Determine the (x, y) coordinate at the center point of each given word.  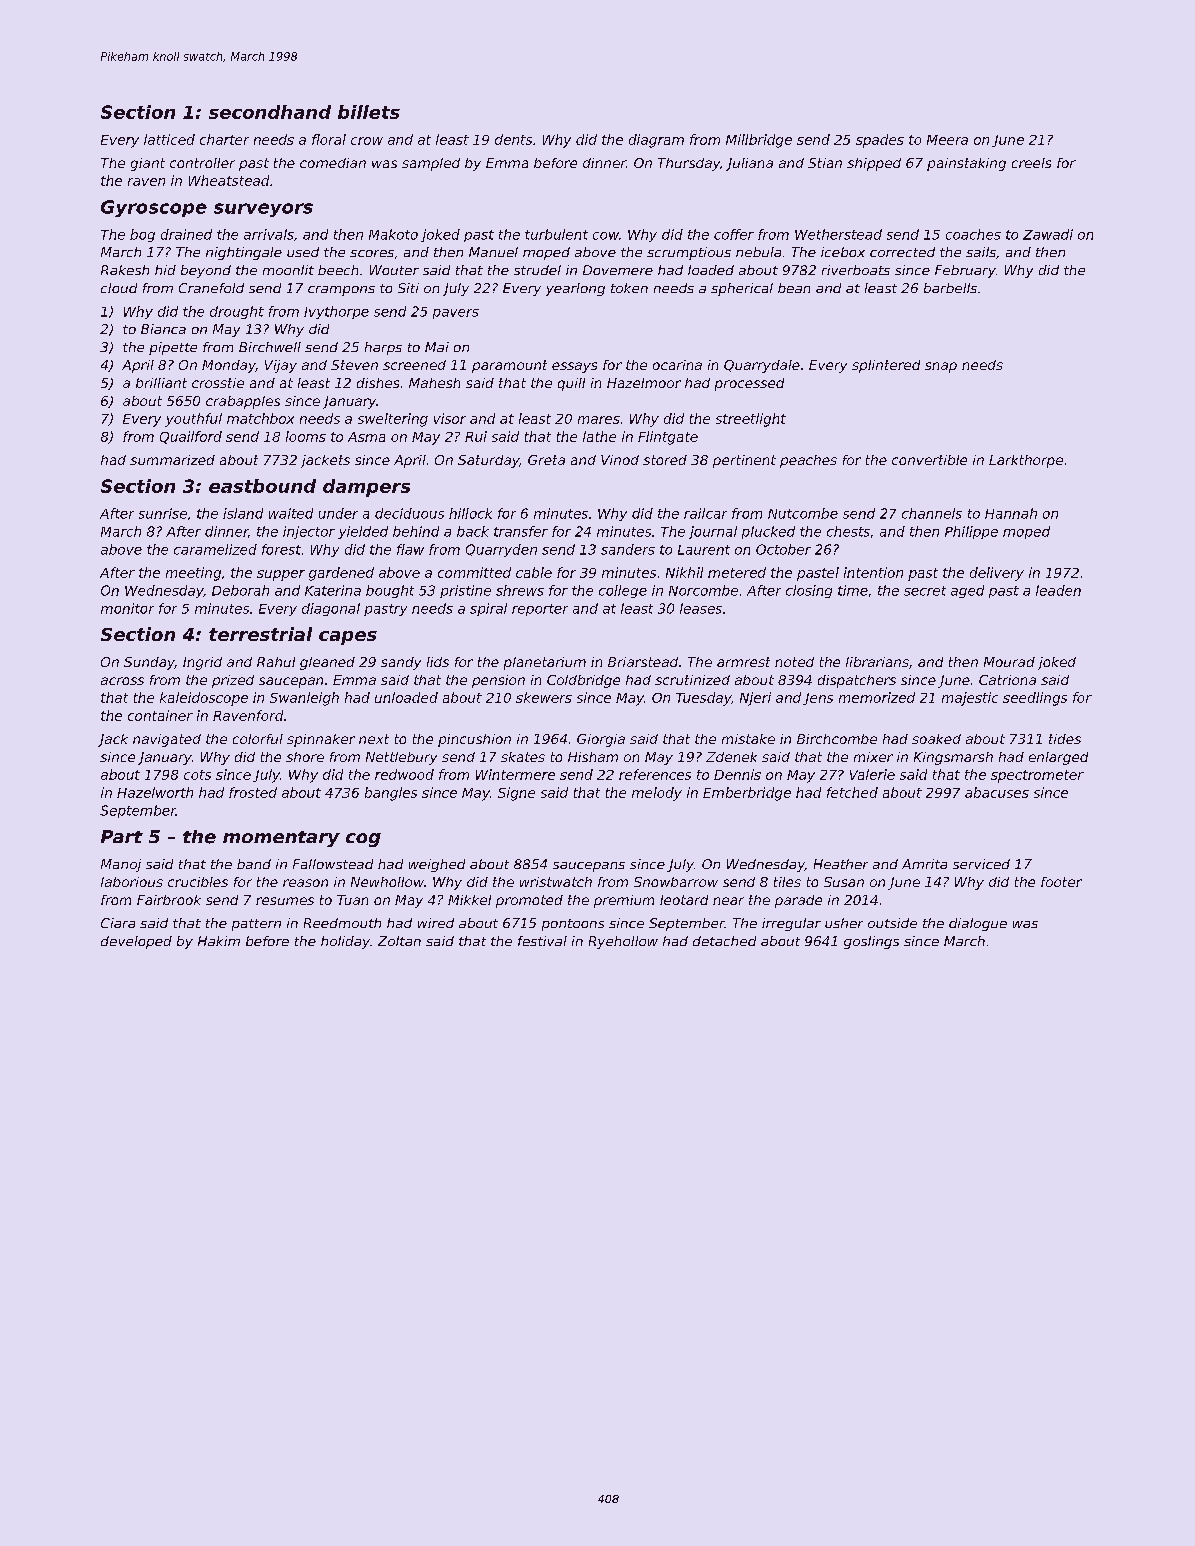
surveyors (263, 210)
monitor (127, 608)
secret (925, 591)
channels (932, 513)
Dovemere (618, 270)
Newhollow (387, 882)
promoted (529, 901)
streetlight (751, 420)
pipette (173, 348)
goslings (871, 942)
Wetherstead (838, 234)
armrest (743, 662)
